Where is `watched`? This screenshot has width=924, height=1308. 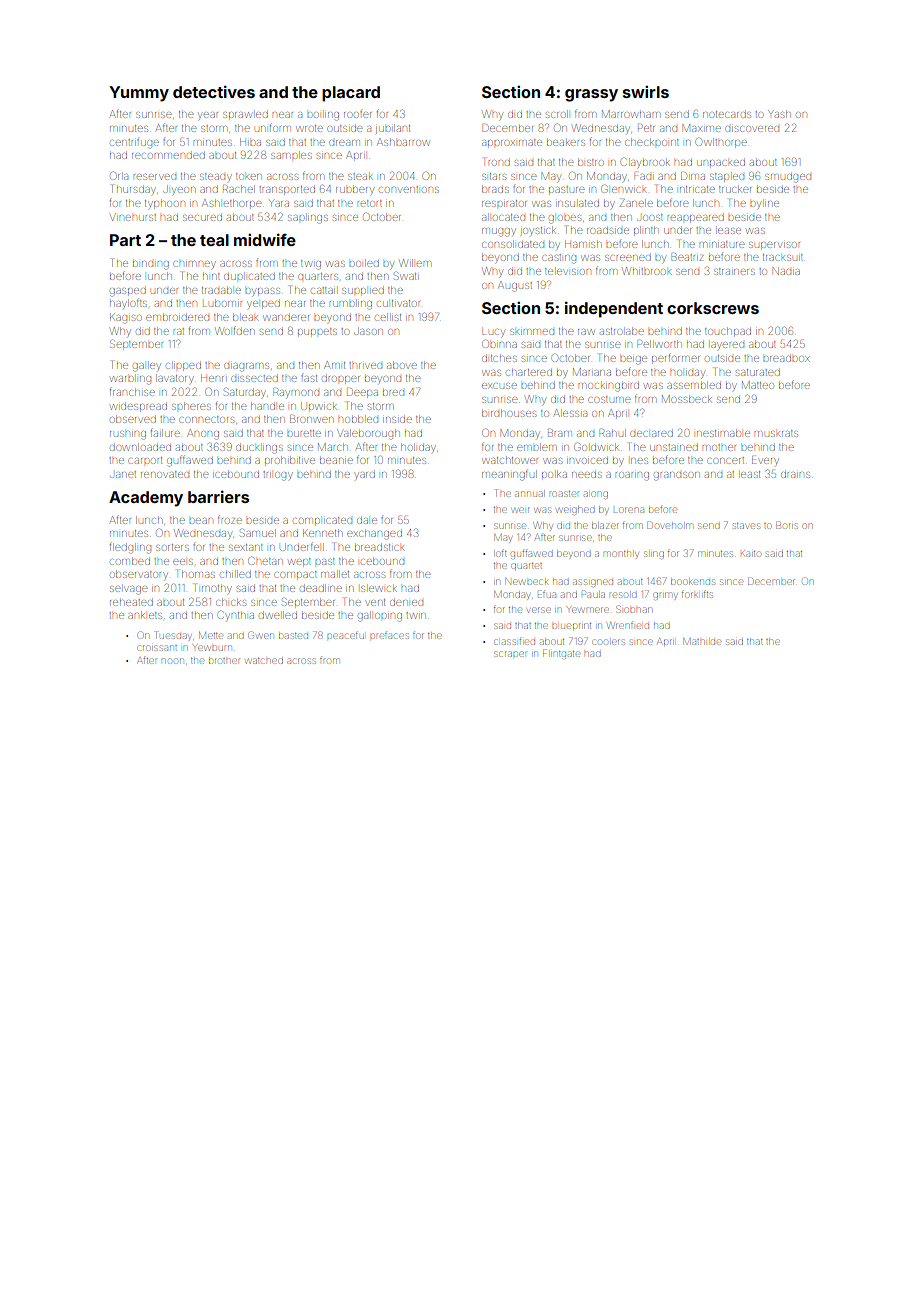 watched is located at coordinates (264, 661).
